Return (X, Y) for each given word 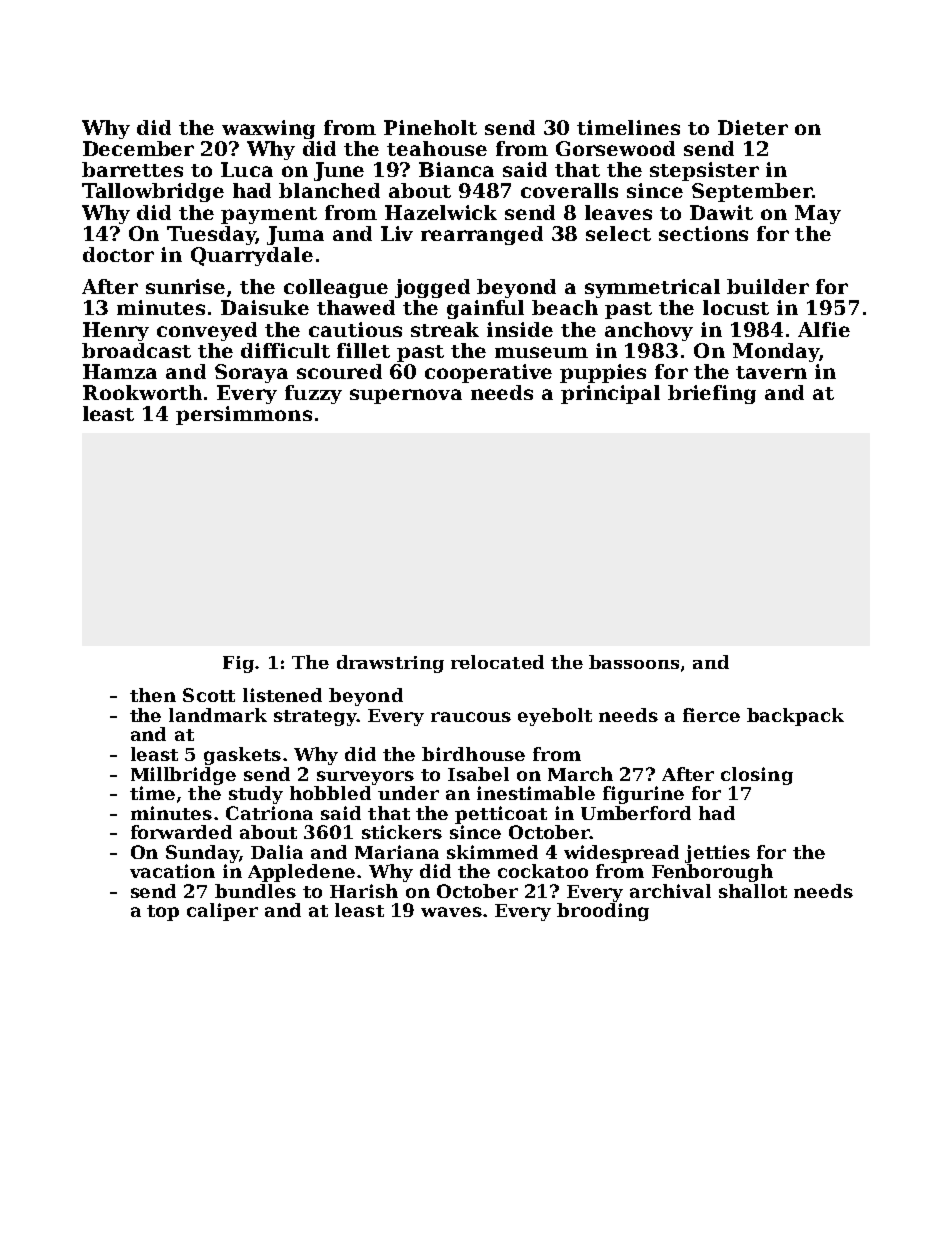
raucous (471, 717)
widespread (621, 854)
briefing (712, 394)
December (138, 148)
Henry (116, 331)
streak (445, 329)
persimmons (244, 415)
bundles (255, 891)
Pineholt (430, 127)
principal (610, 394)
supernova (406, 396)
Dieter (753, 127)
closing (757, 776)
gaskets (242, 756)
